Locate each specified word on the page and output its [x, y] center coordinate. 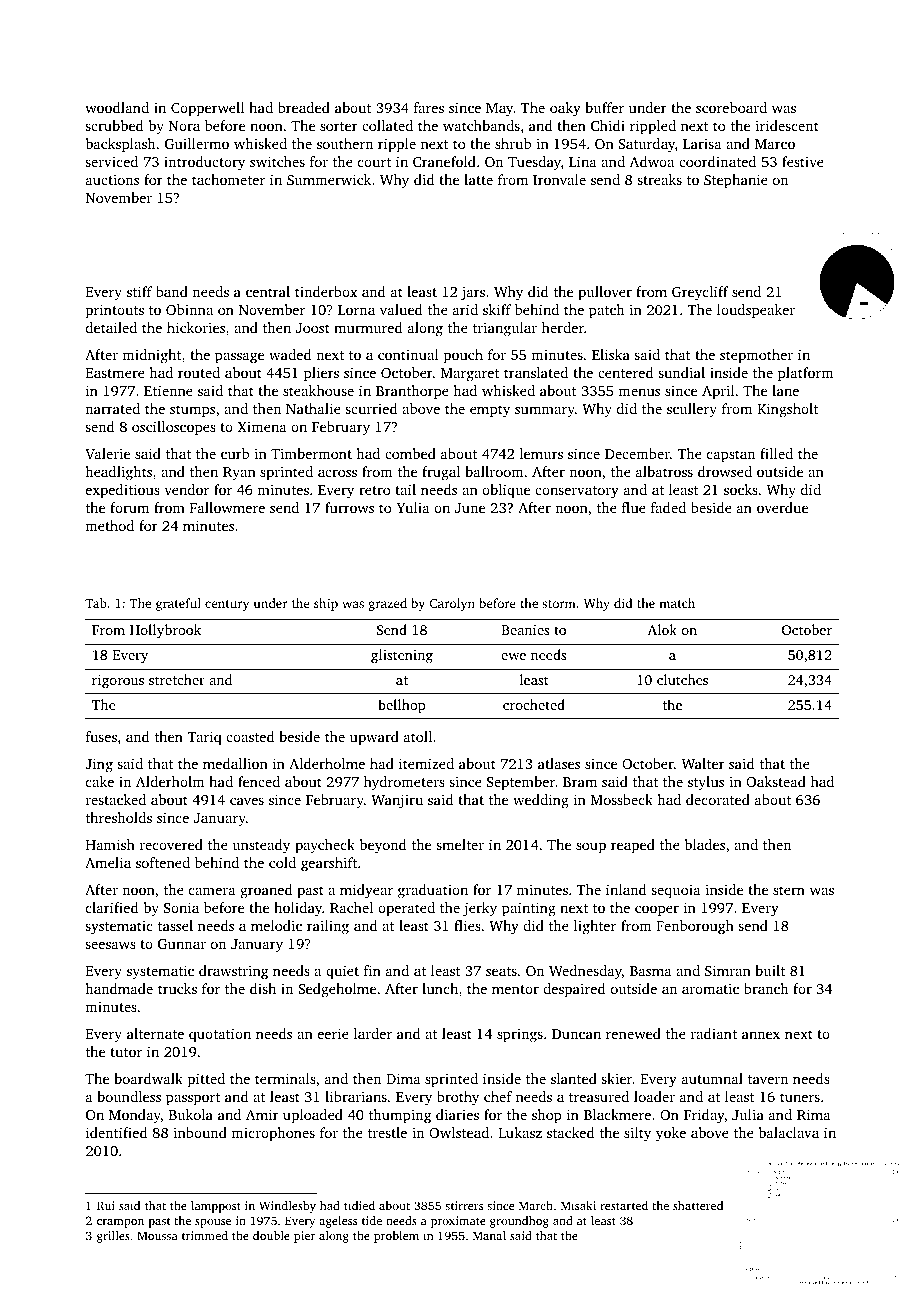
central [268, 291]
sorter [339, 126]
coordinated [717, 161]
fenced [259, 781]
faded [668, 507]
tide [372, 1220]
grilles [113, 1237]
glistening [402, 656]
